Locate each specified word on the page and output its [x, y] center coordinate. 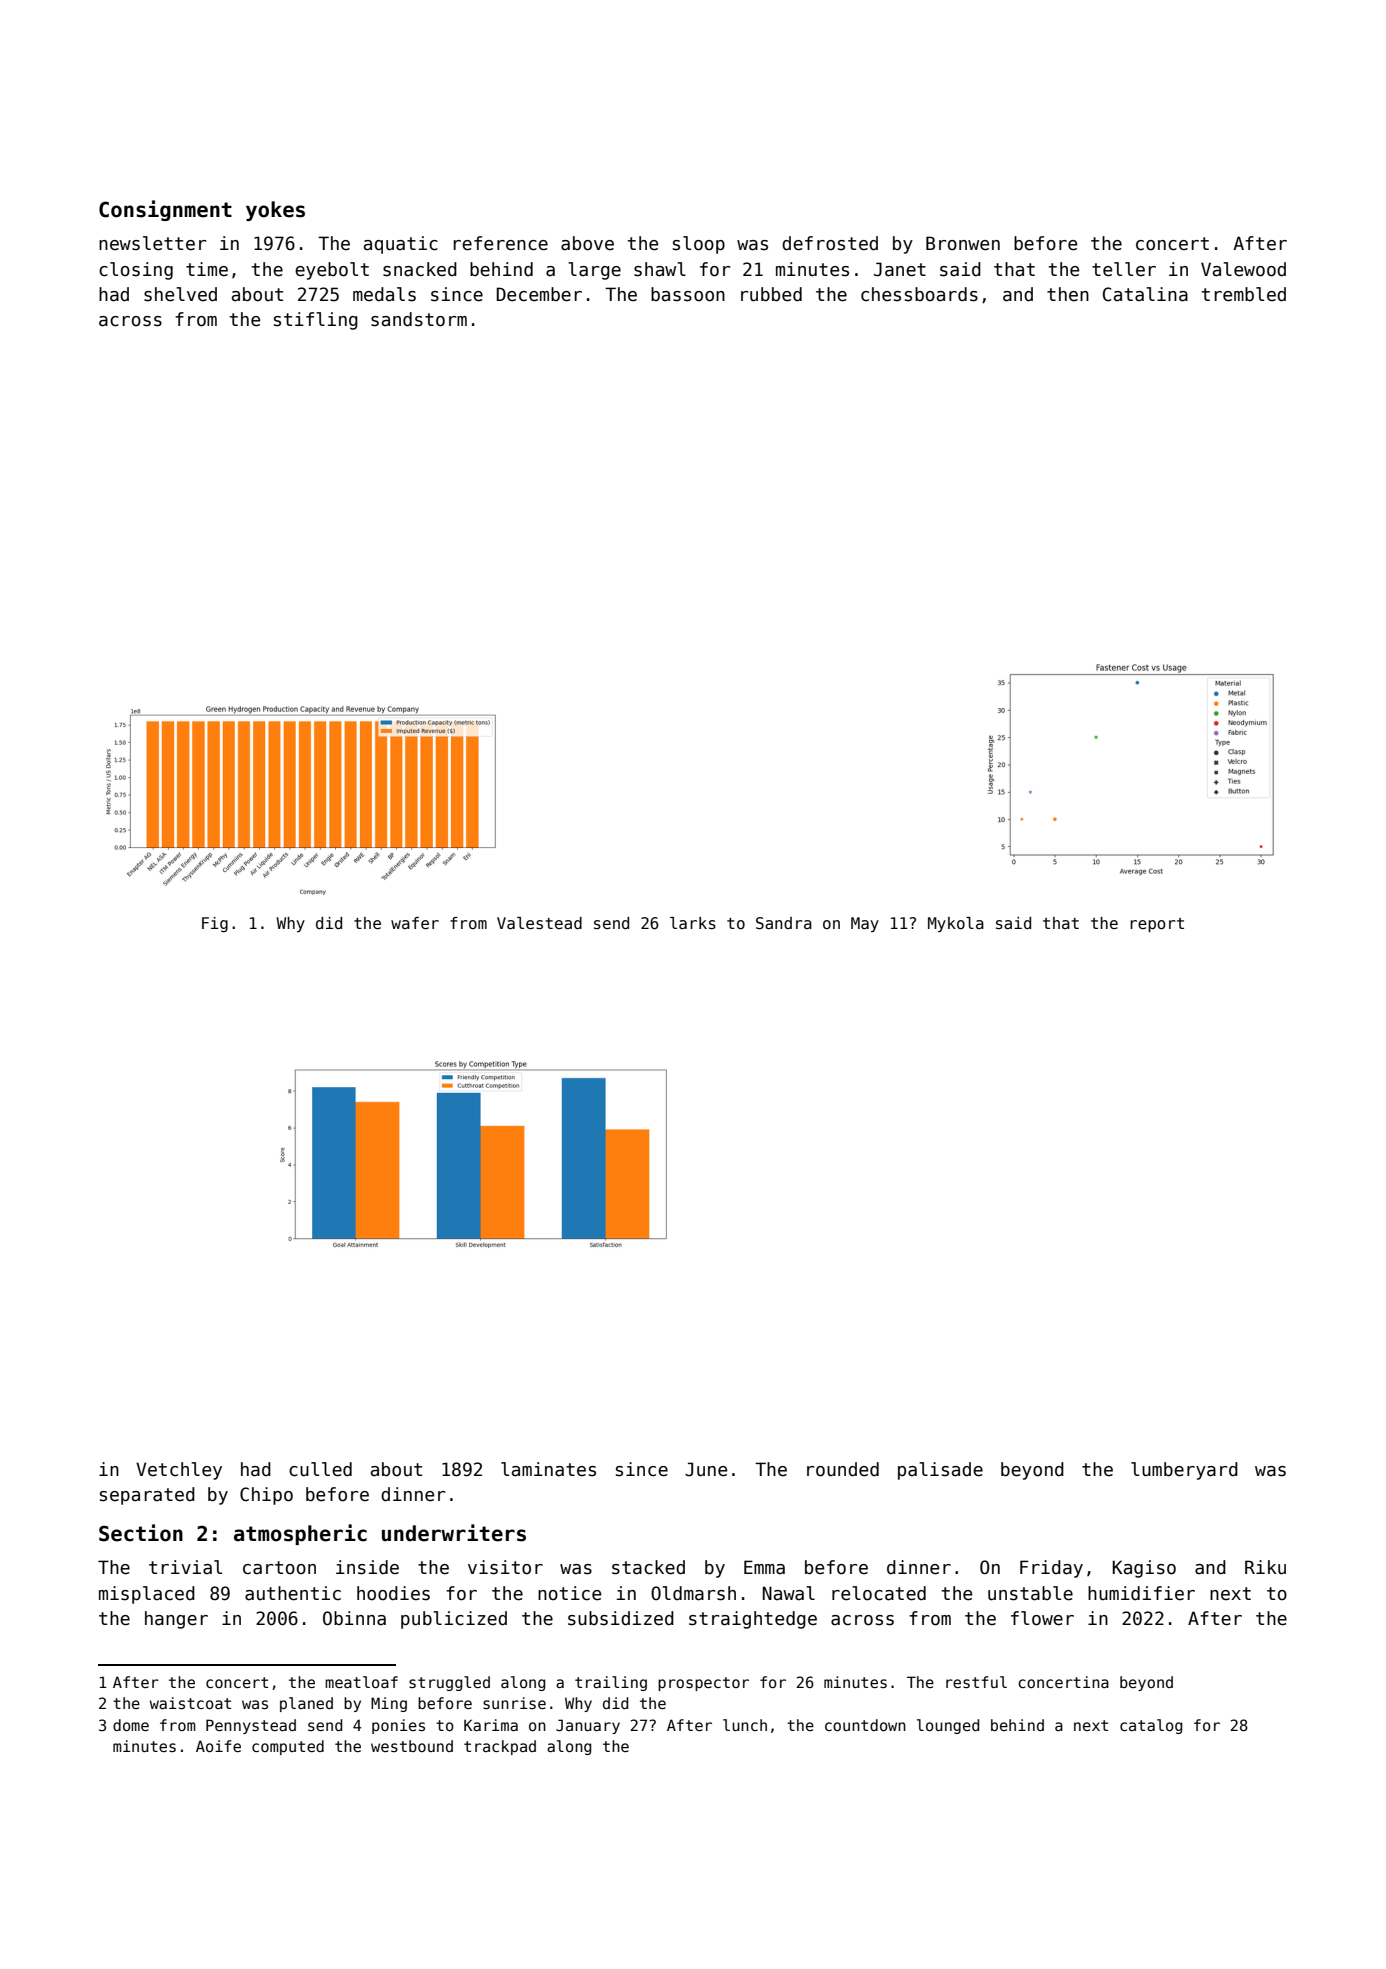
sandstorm [419, 319]
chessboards [919, 294]
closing [136, 271]
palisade [940, 1471]
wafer [415, 923]
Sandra [784, 923]
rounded [843, 1469]
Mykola [956, 924]
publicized [454, 1620]
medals [384, 294]
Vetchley [179, 1471]
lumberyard [1184, 1471]
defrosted [830, 243]
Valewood [1243, 269]
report [1157, 925]
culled [320, 1469]
